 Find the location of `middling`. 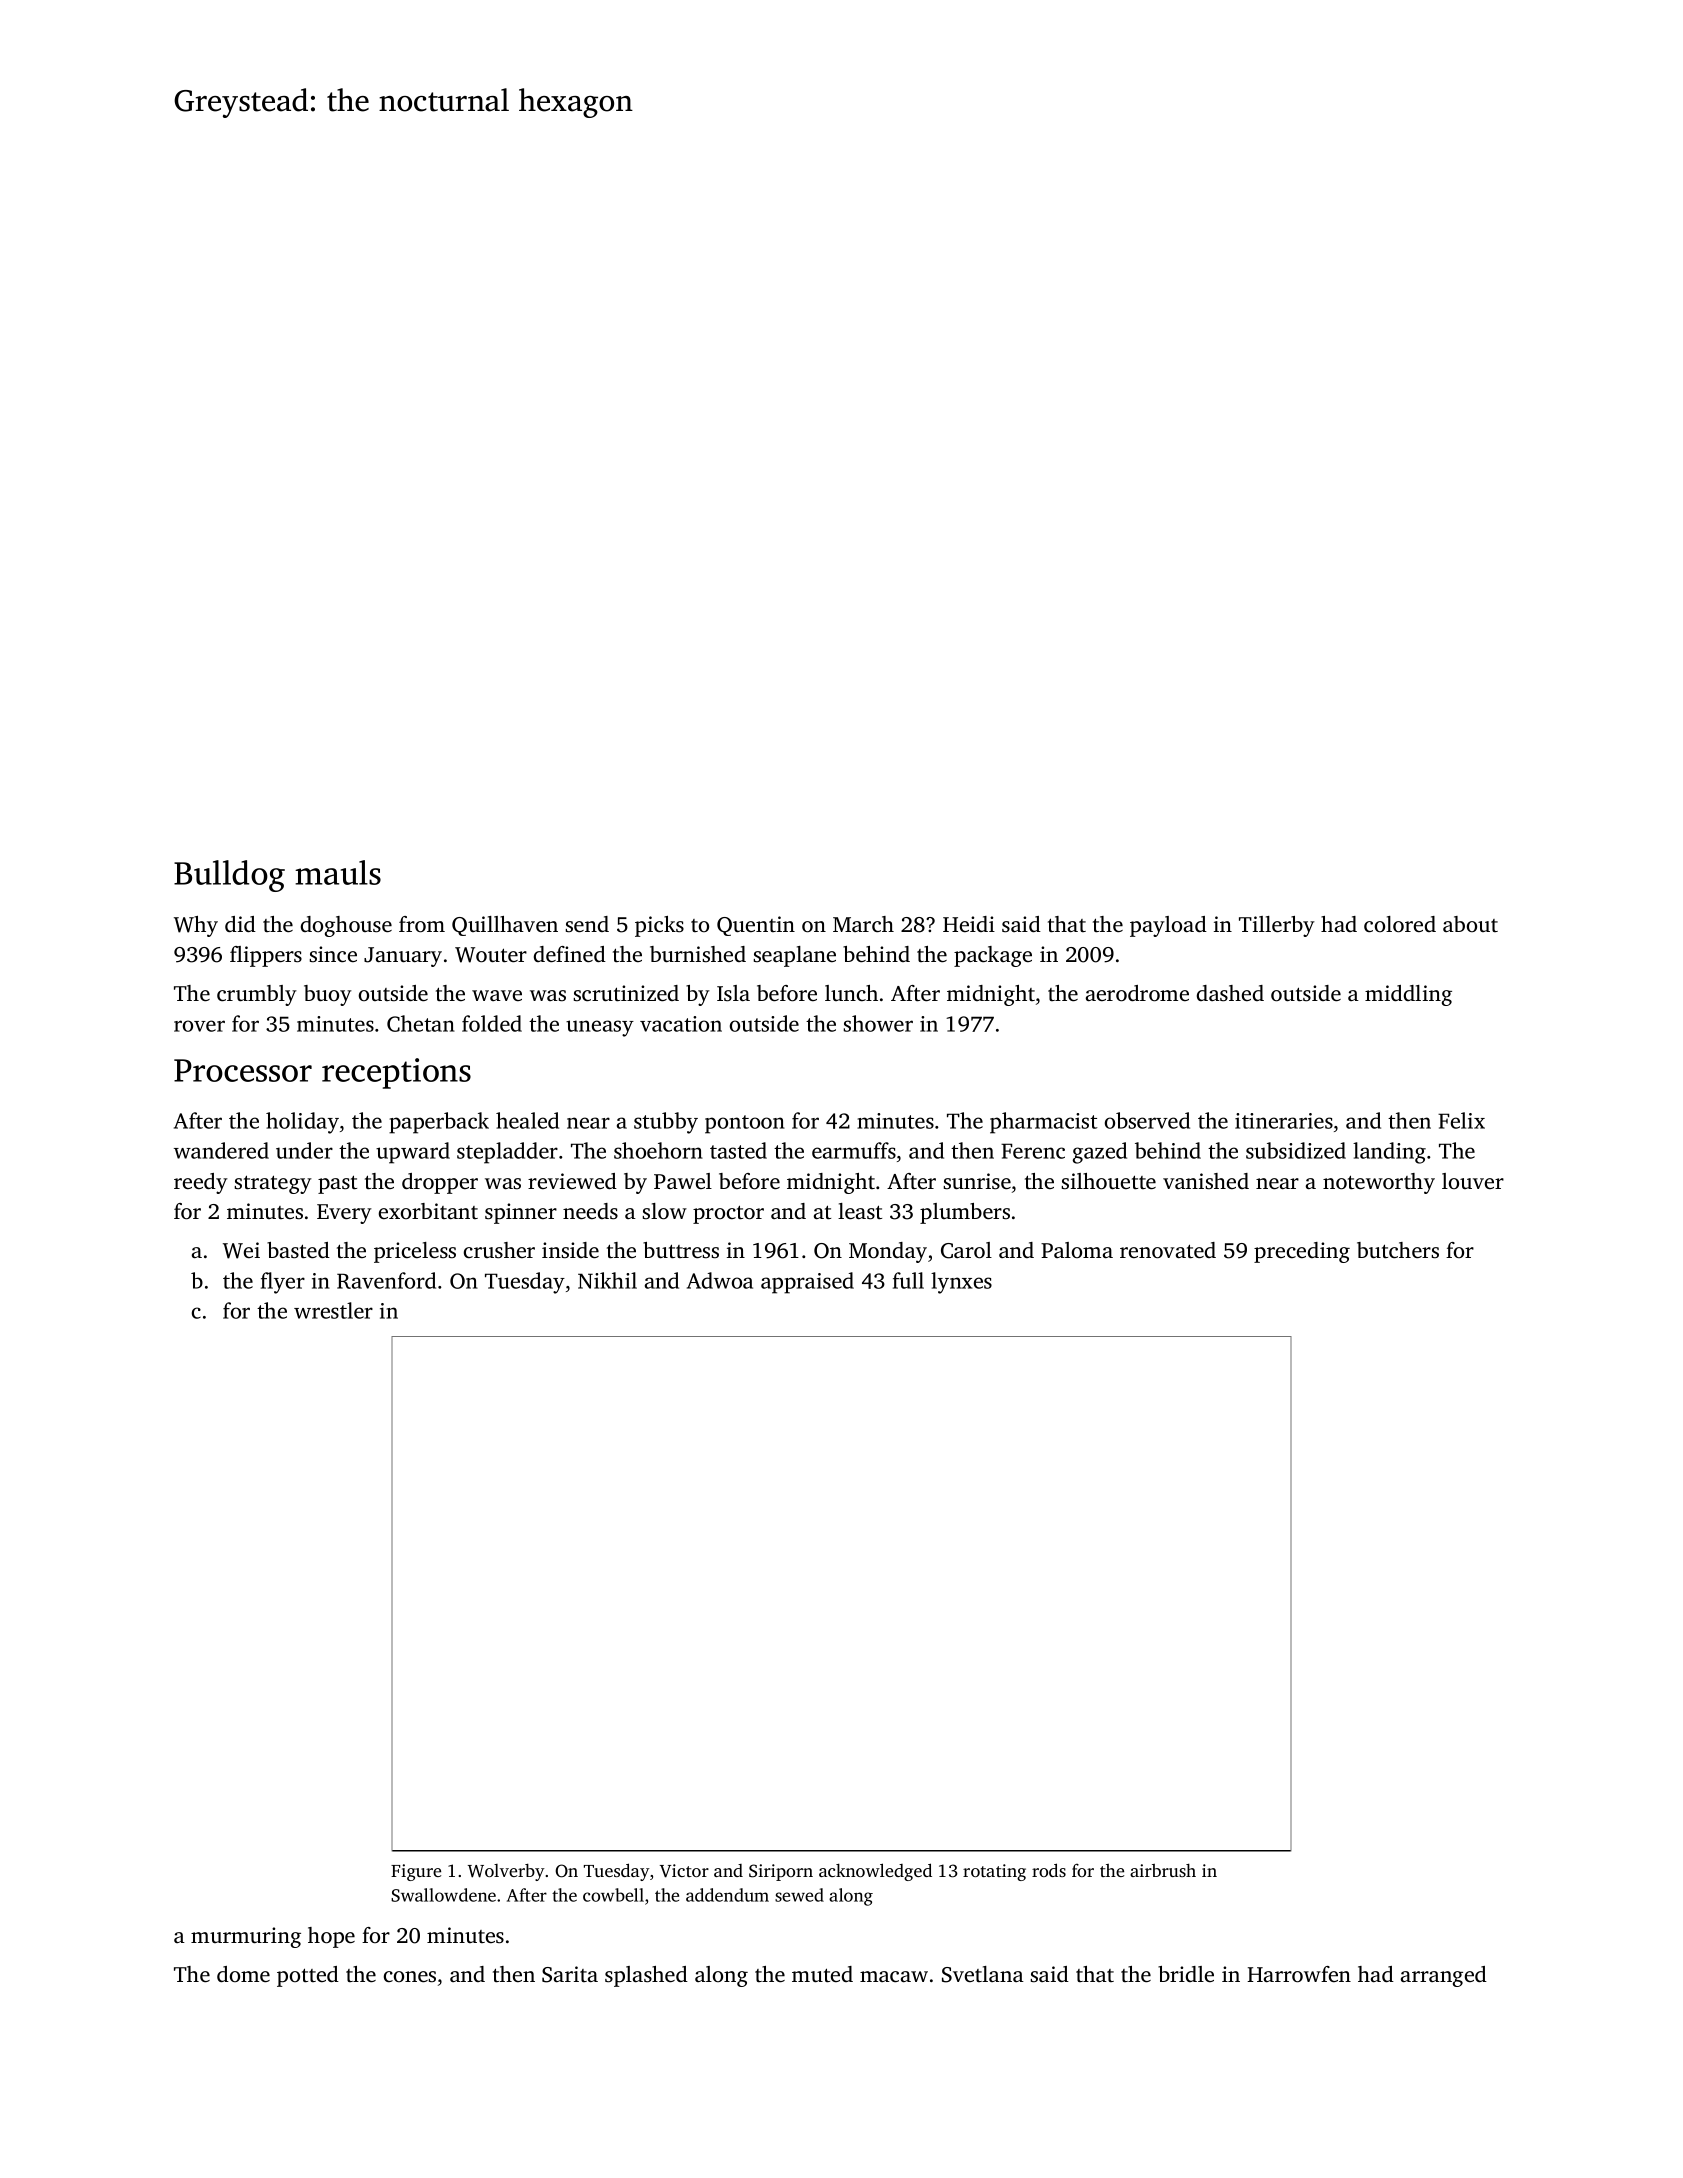

middling is located at coordinates (1408, 995).
